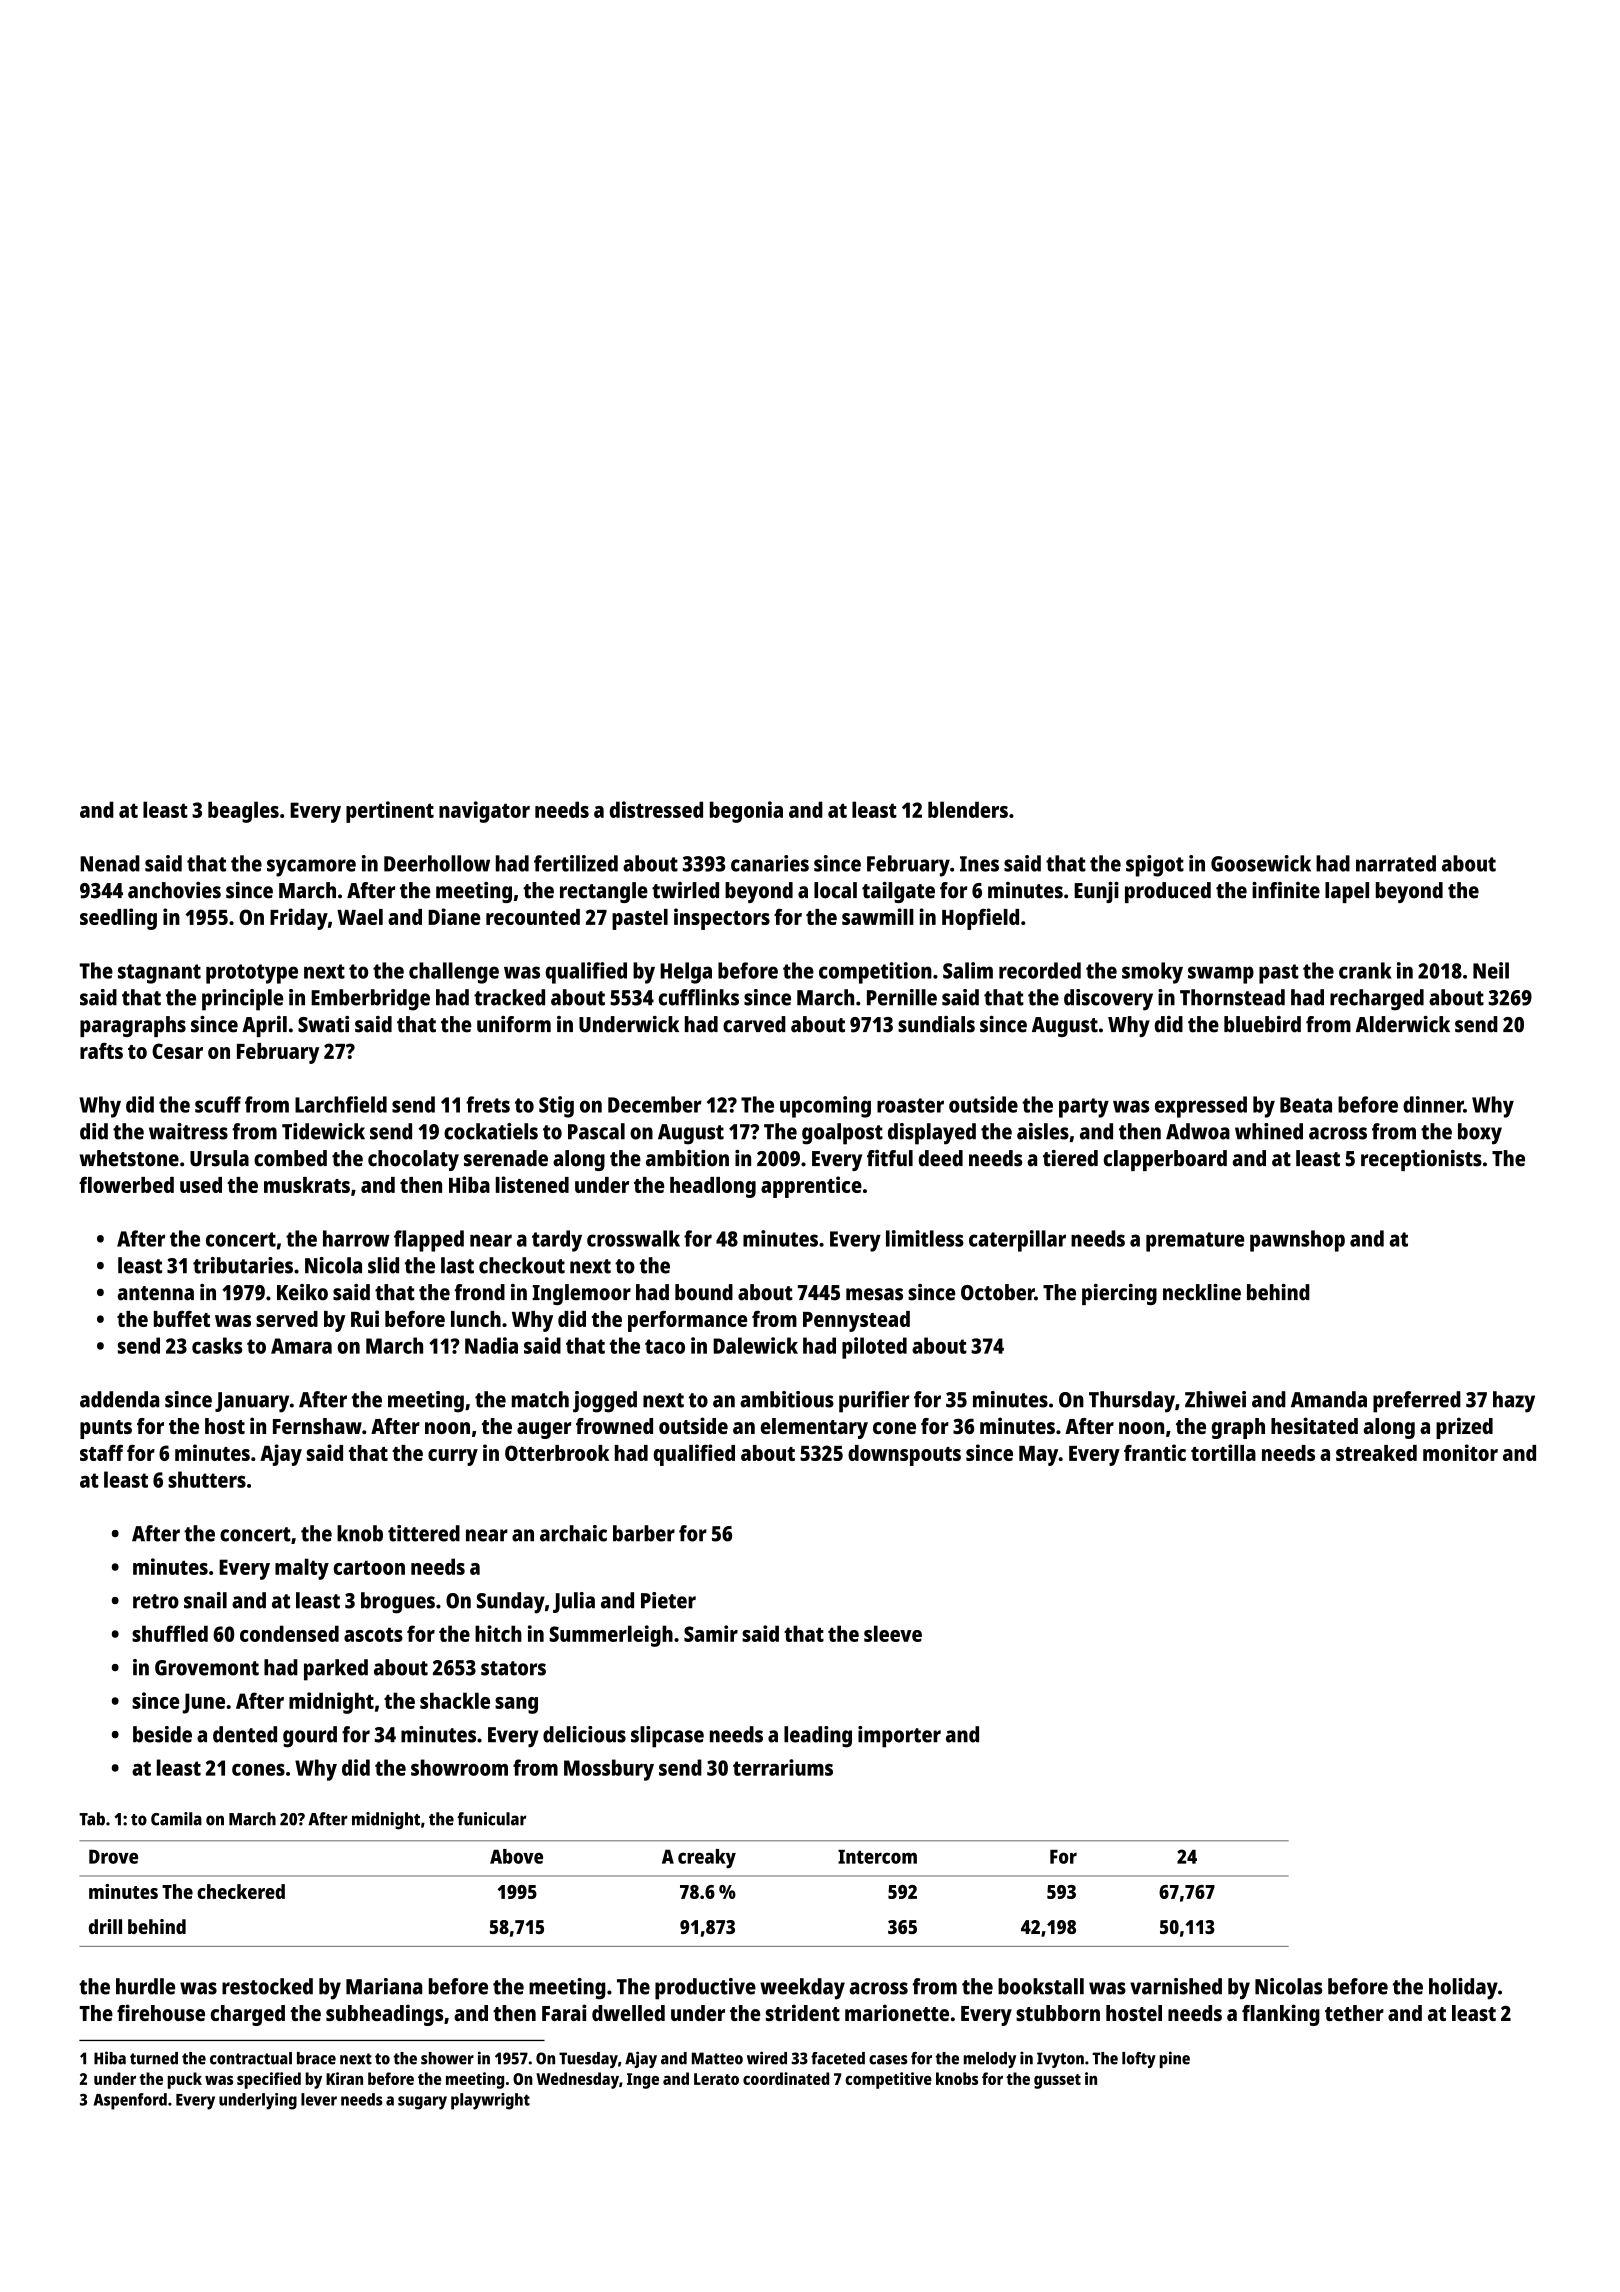  Describe the element at coordinates (707, 1859) in the page. I see `creaky` at that location.
